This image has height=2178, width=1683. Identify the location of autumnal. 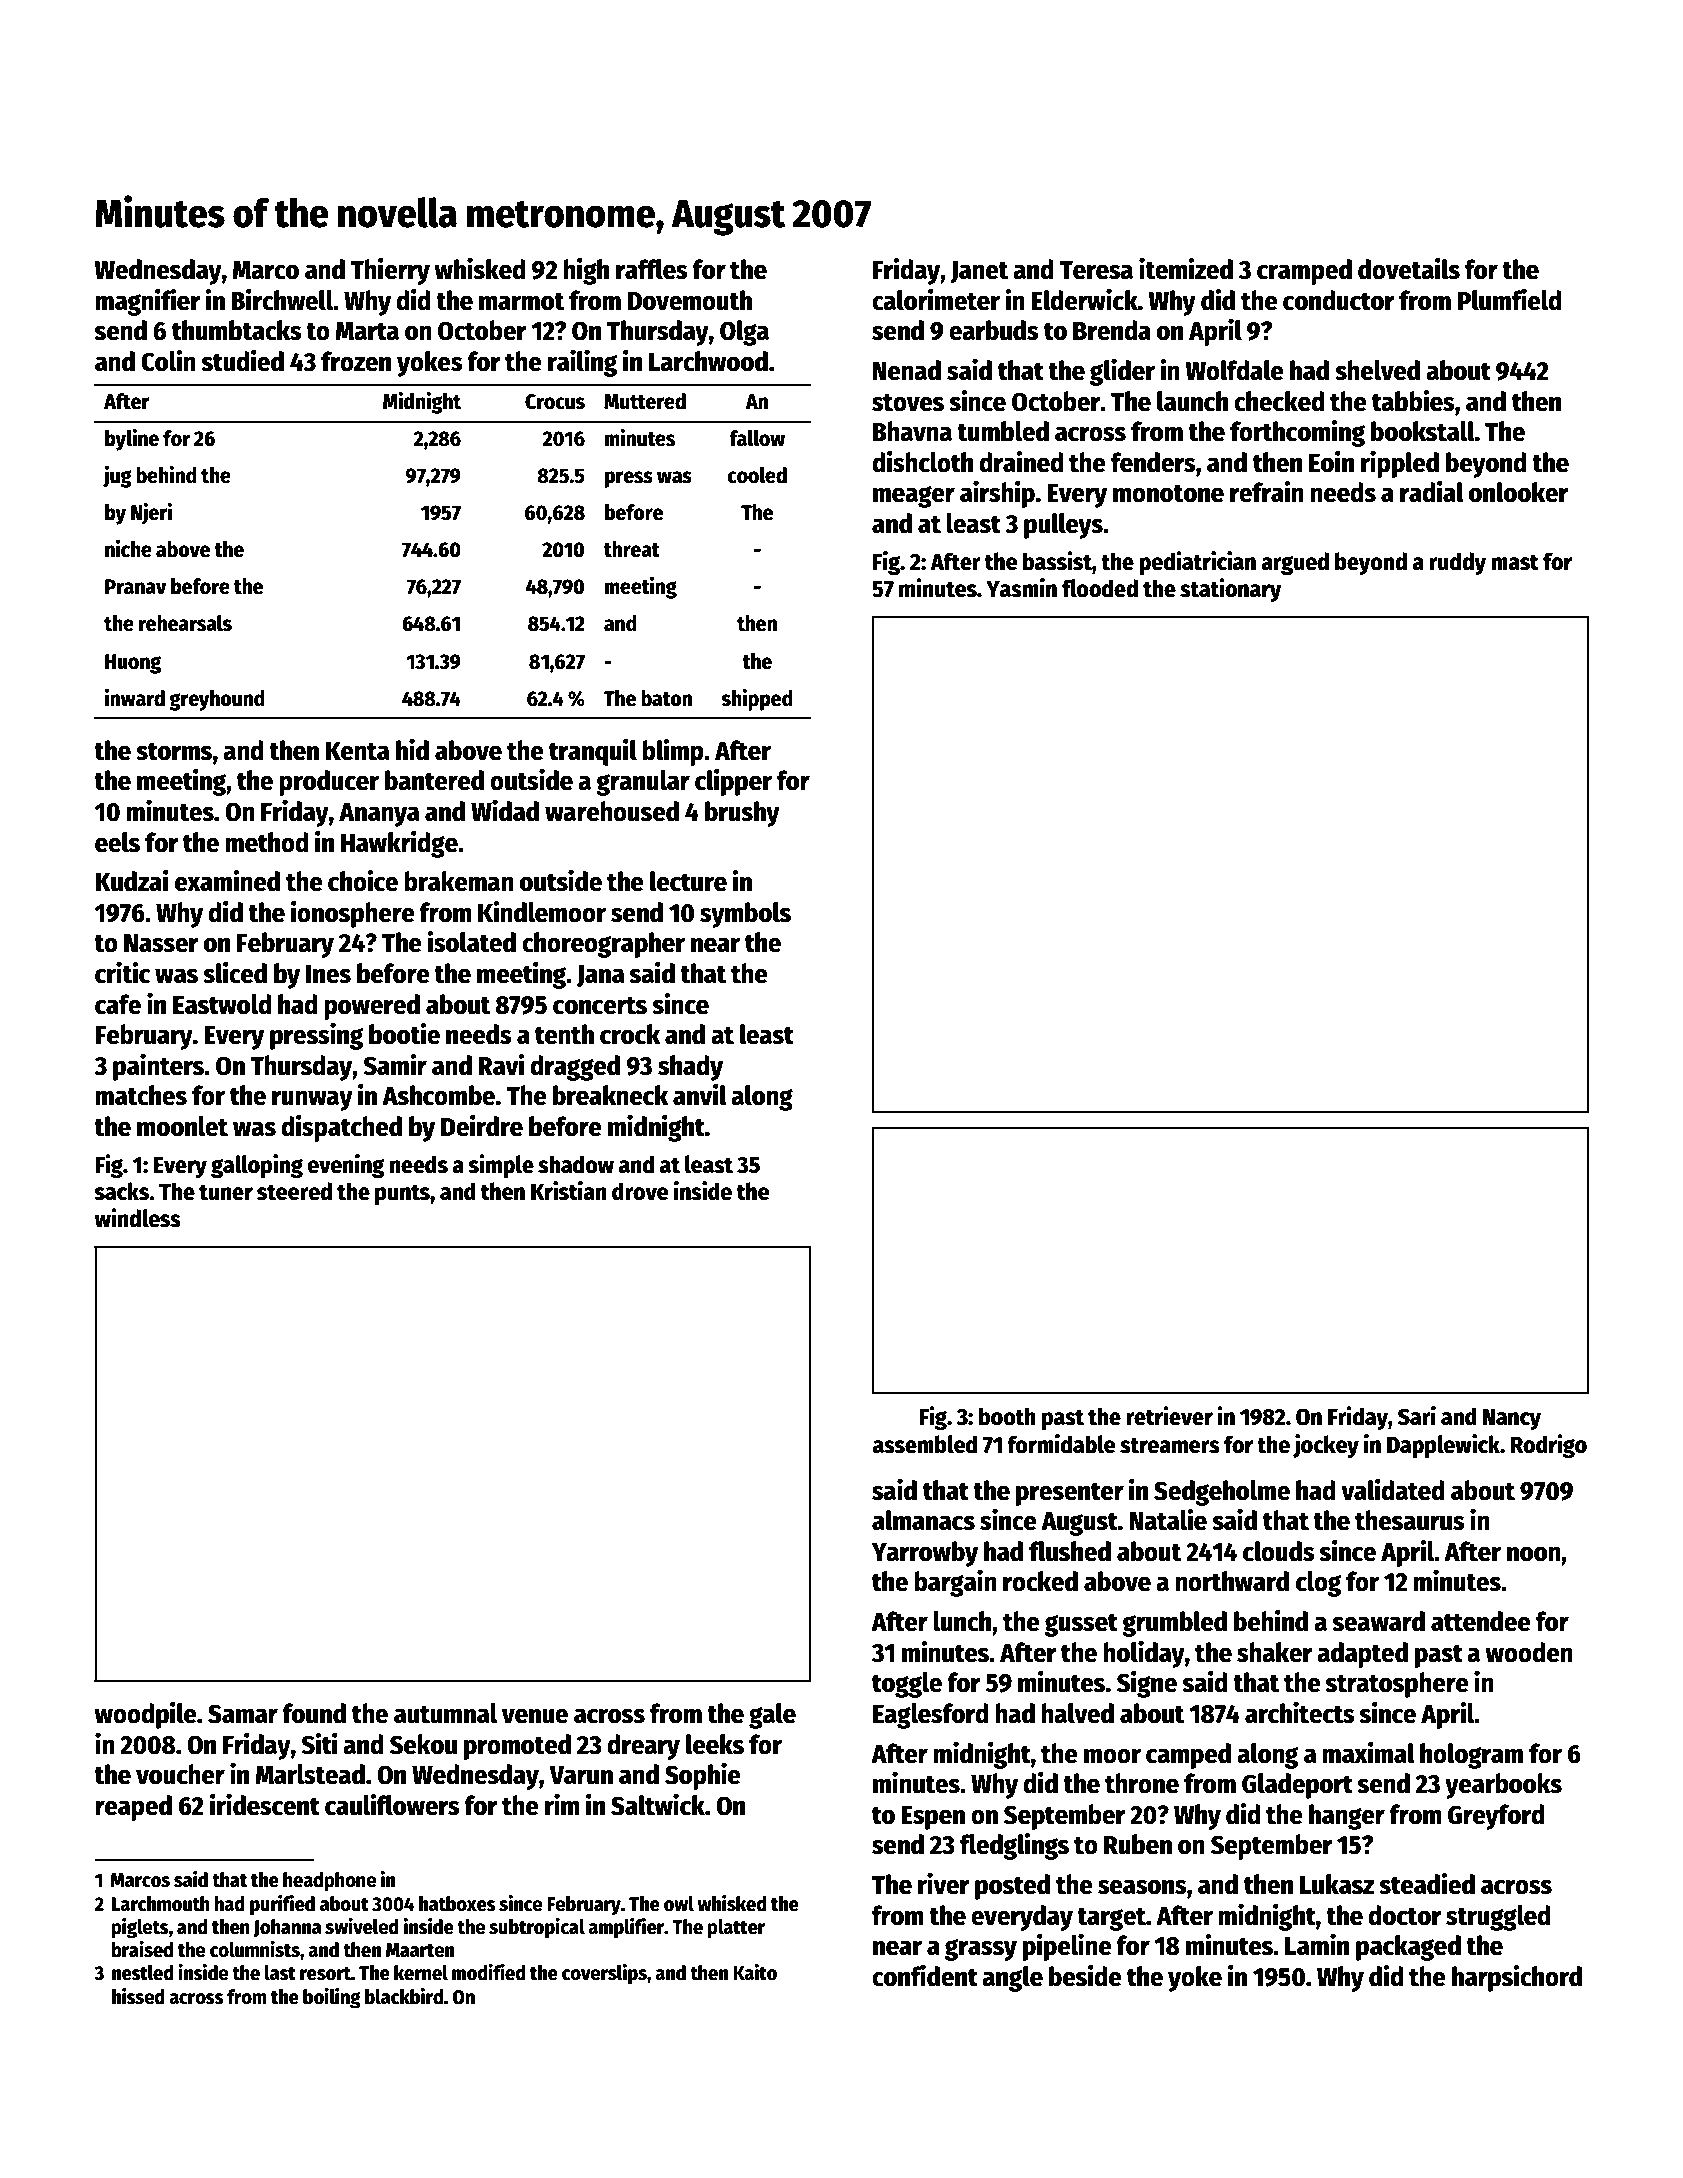
(445, 1713).
